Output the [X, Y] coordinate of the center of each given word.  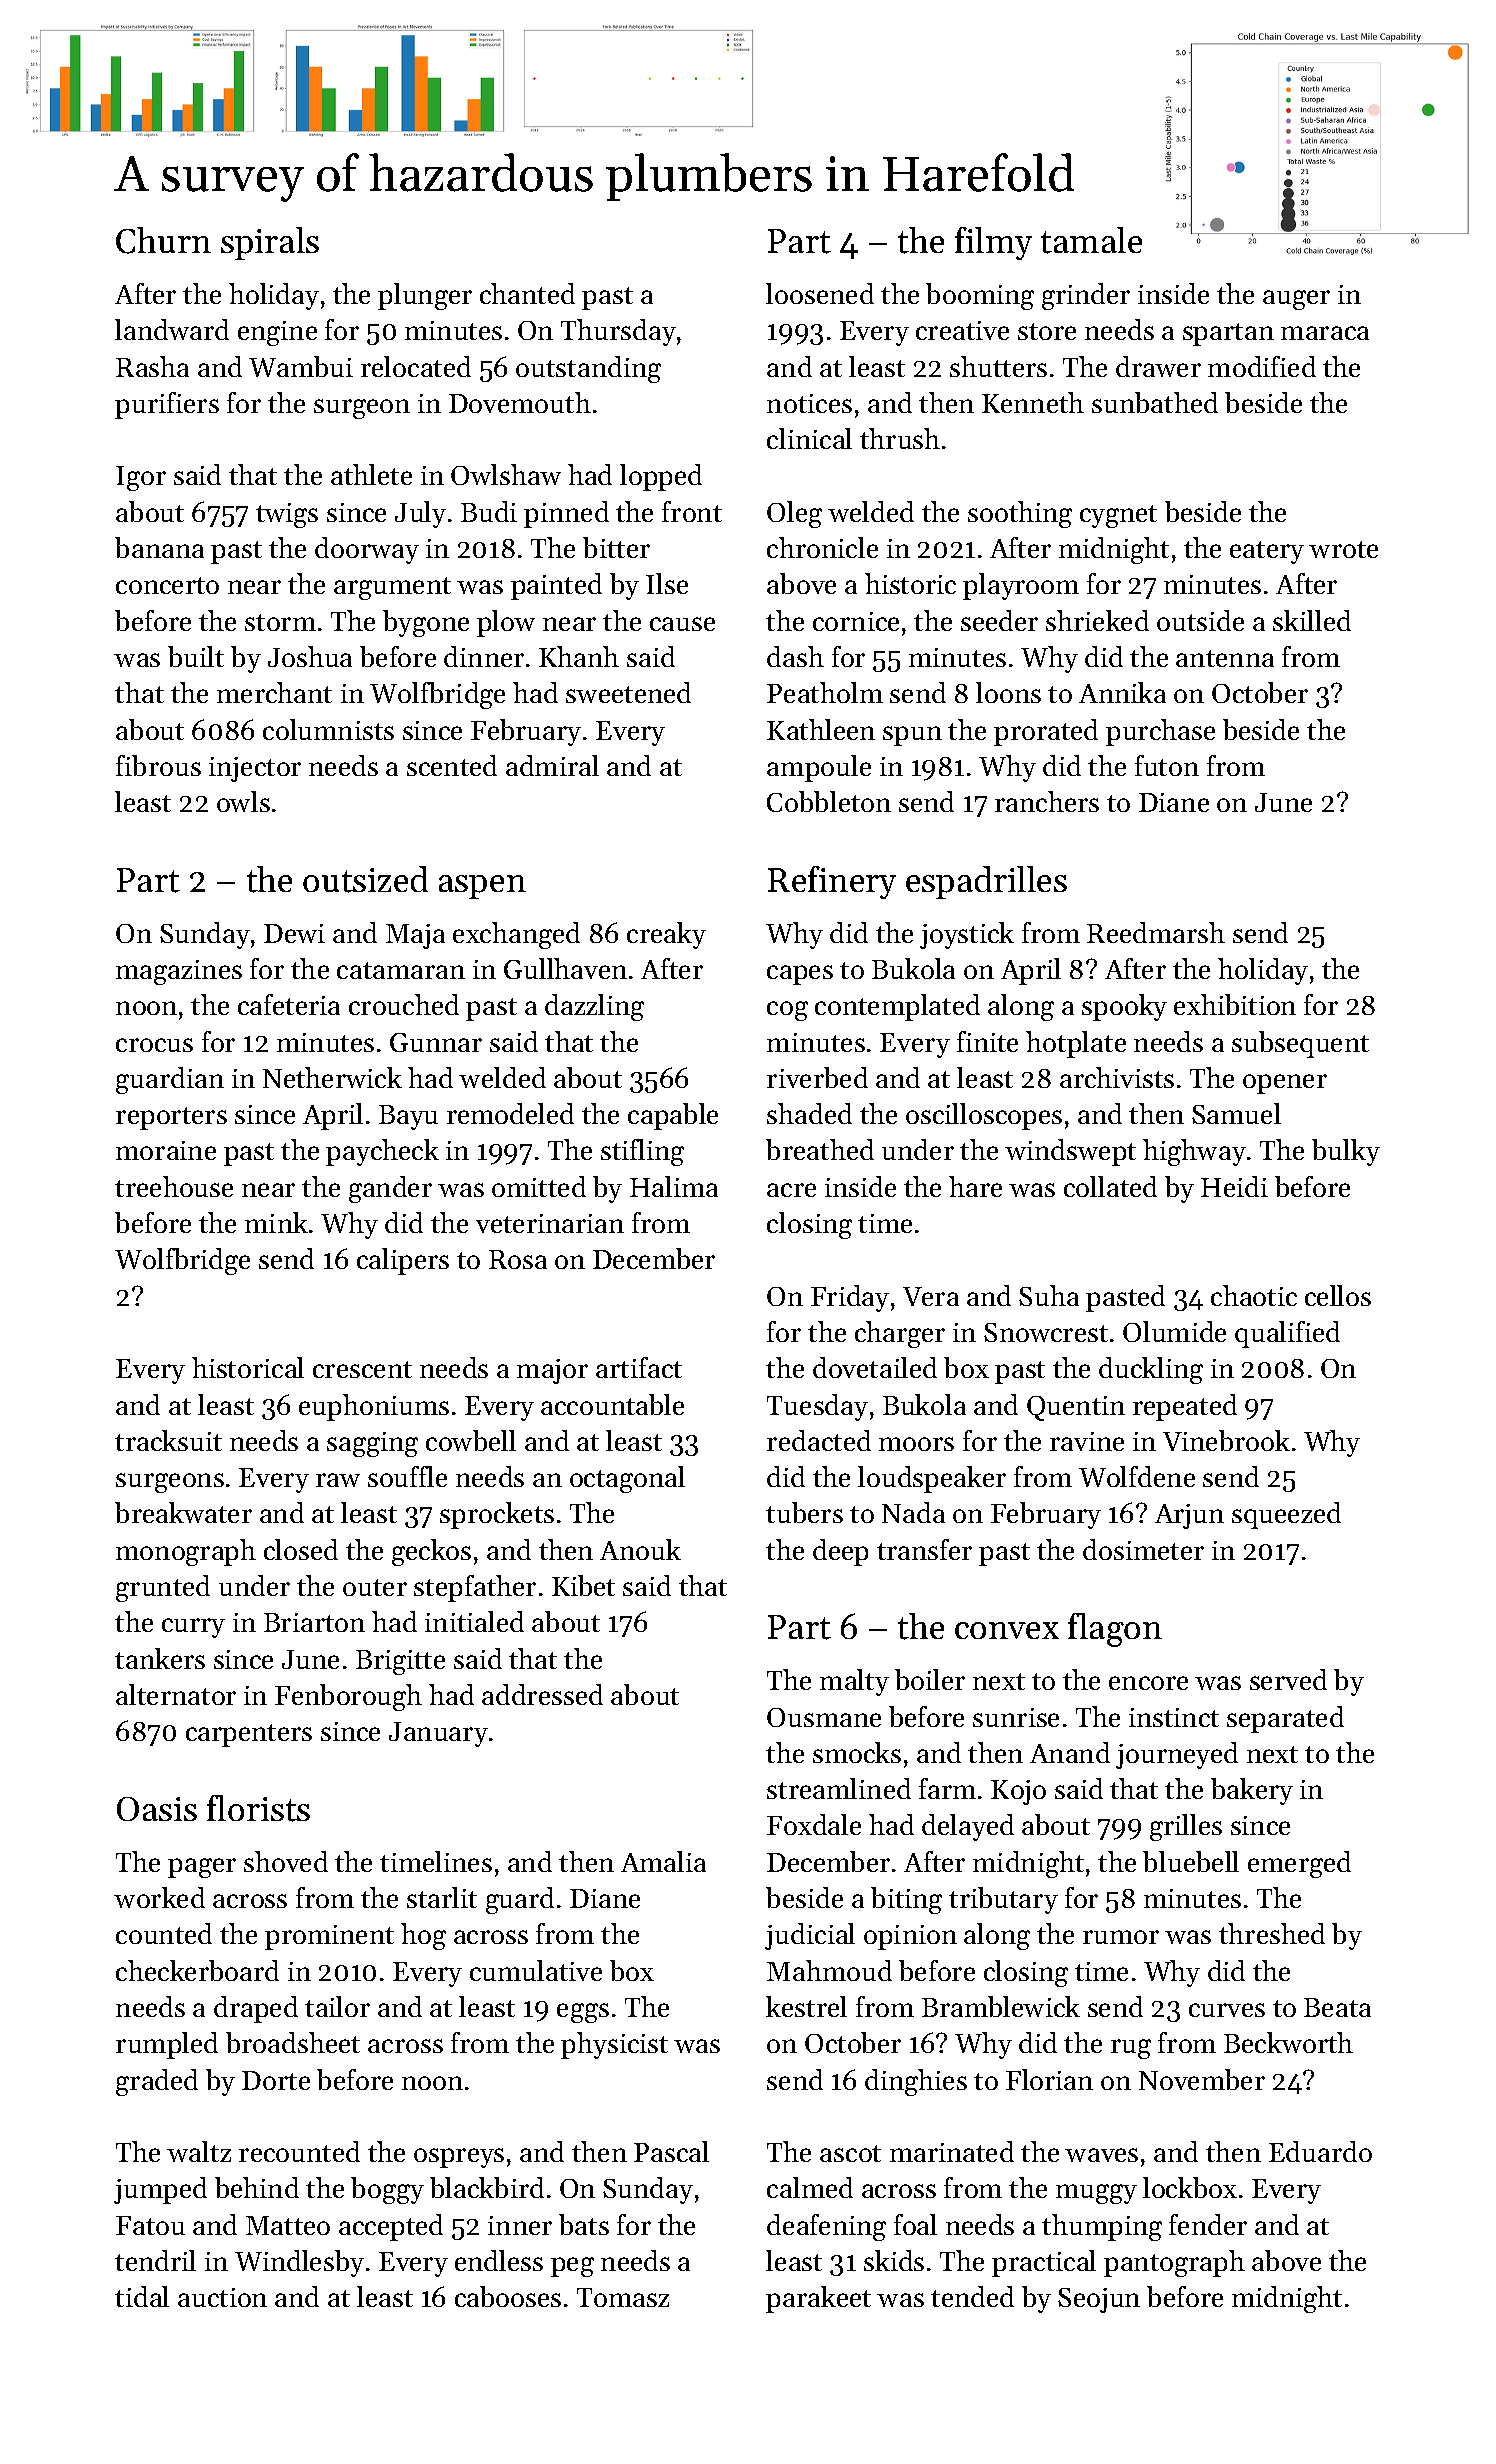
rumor [1121, 1937]
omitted [539, 1186]
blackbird [487, 2187]
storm [280, 622]
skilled [1312, 620]
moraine [166, 1150]
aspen [482, 887]
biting [906, 1900]
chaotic [1254, 1295]
